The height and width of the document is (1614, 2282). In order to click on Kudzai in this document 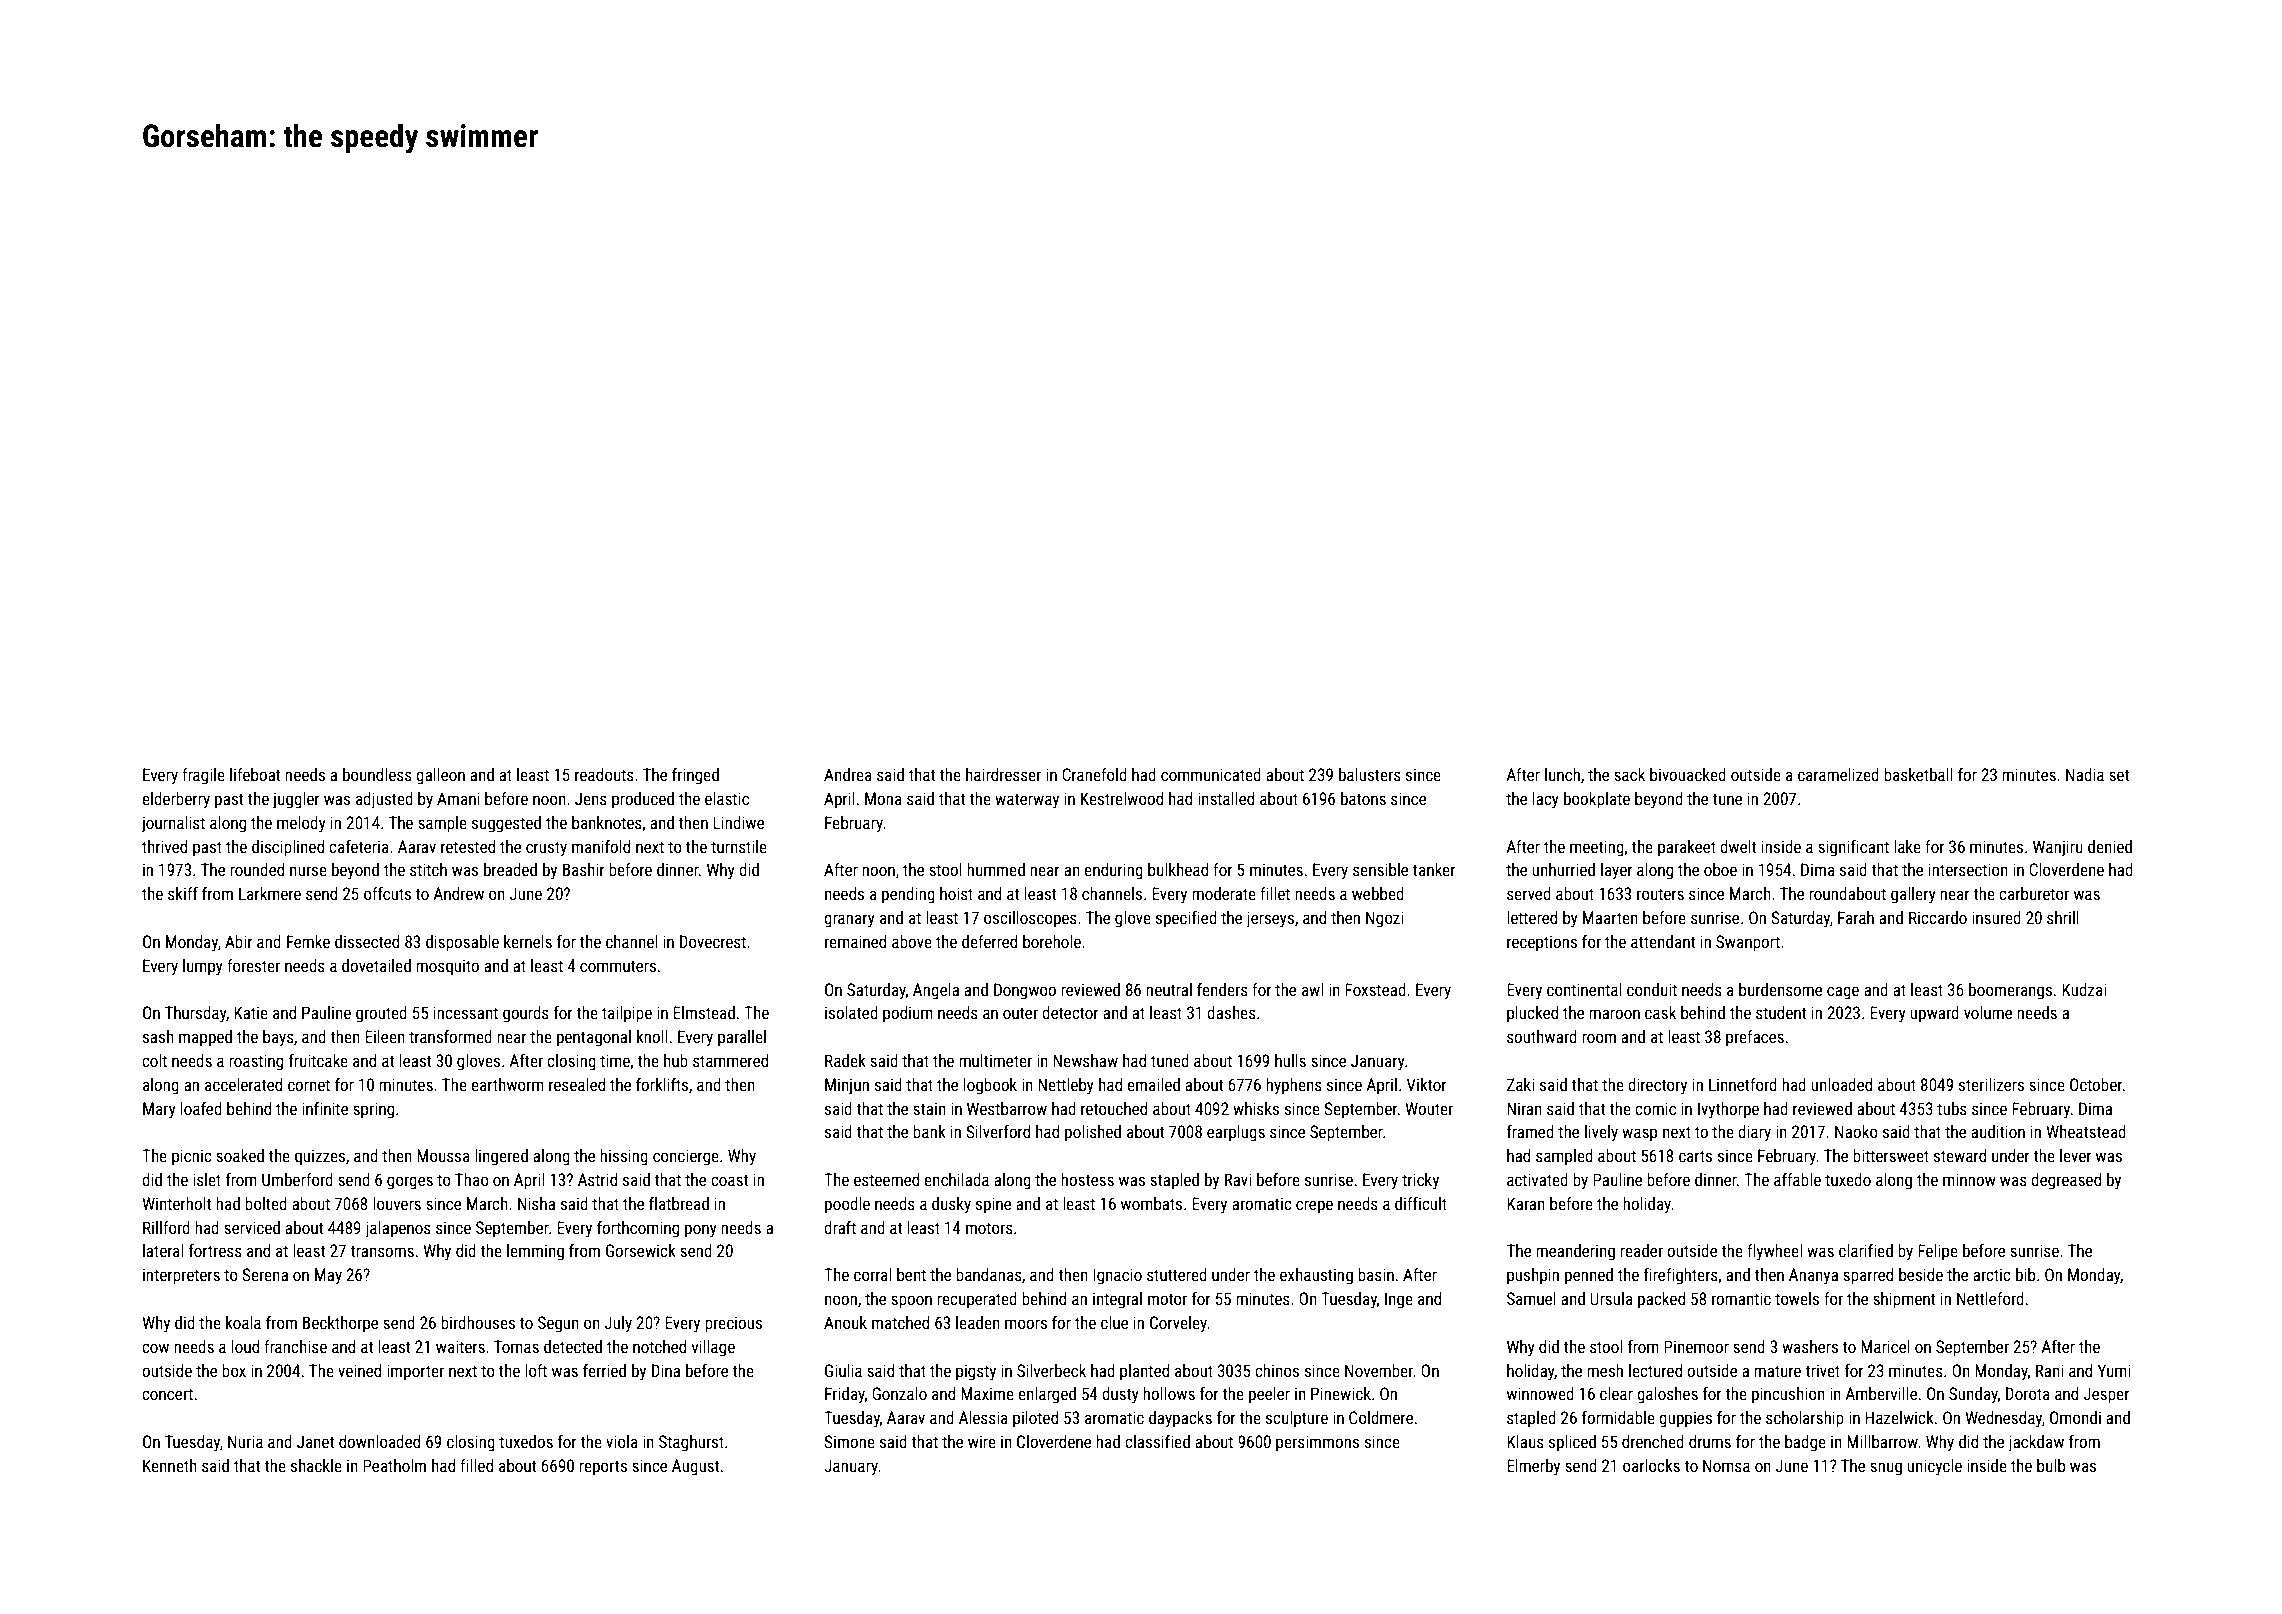, I will do `click(2084, 989)`.
